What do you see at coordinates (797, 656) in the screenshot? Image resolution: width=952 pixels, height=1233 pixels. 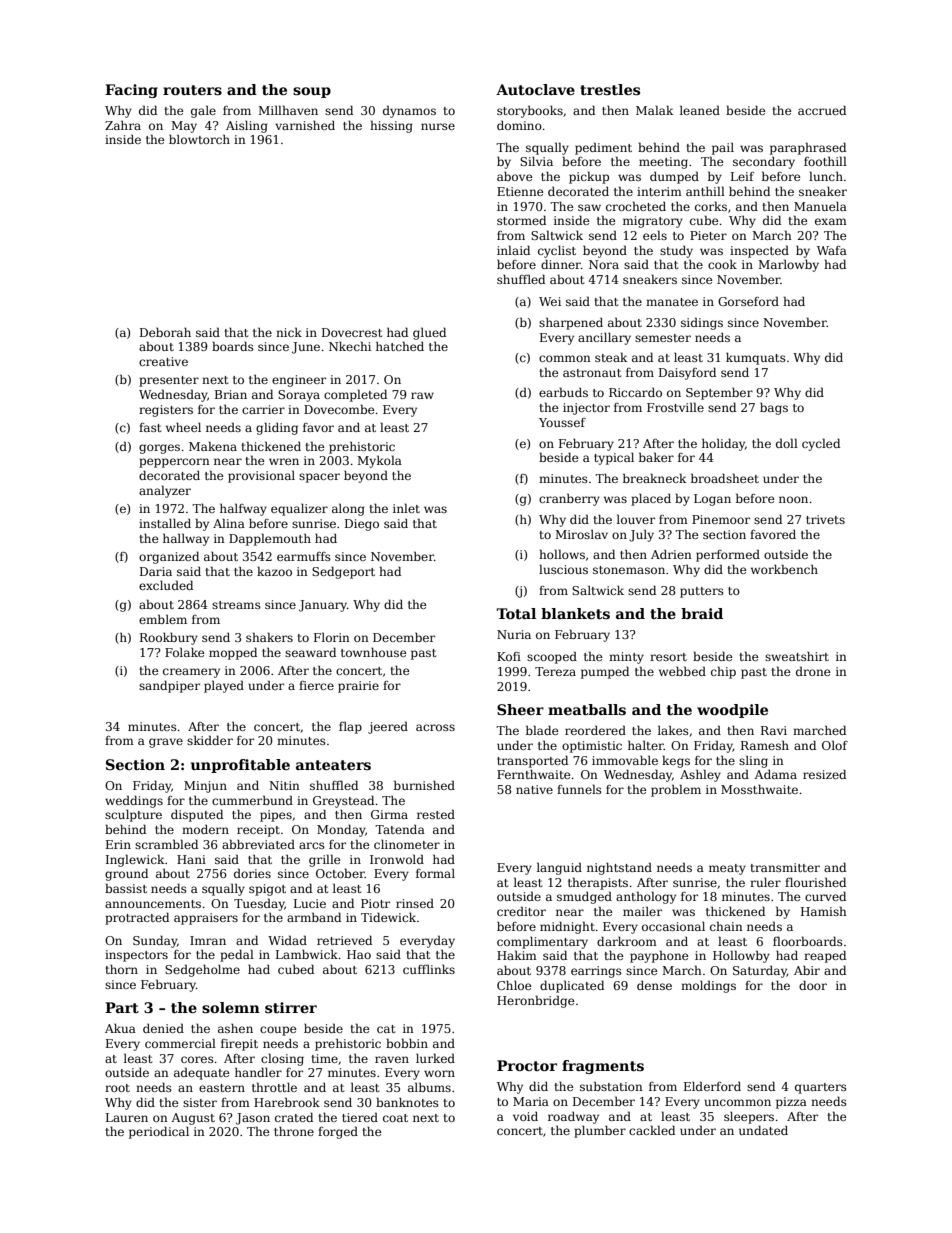 I see `sweatshirt` at bounding box center [797, 656].
